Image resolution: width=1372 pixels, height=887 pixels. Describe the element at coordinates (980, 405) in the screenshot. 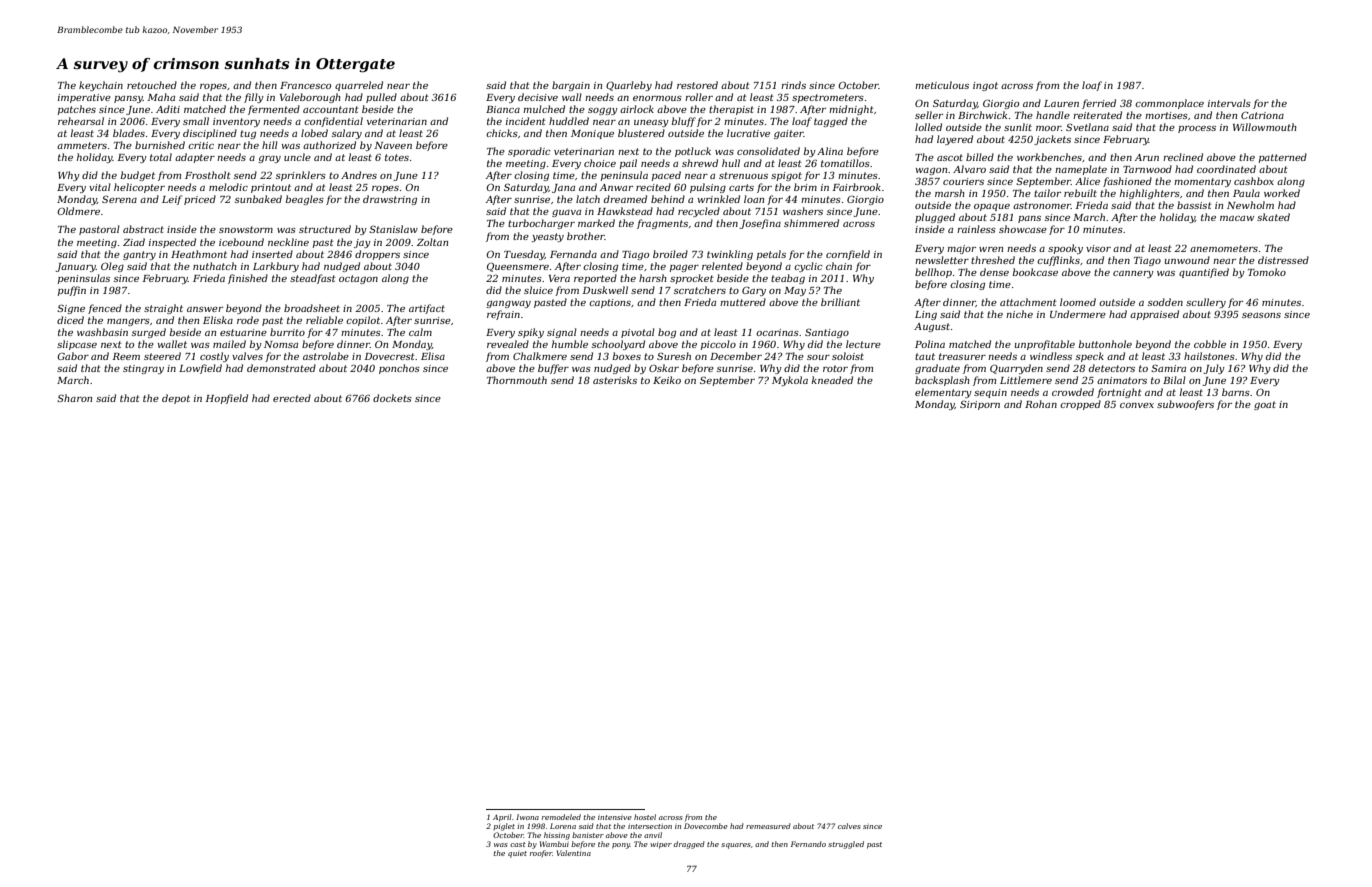

I see `Siriporn` at that location.
